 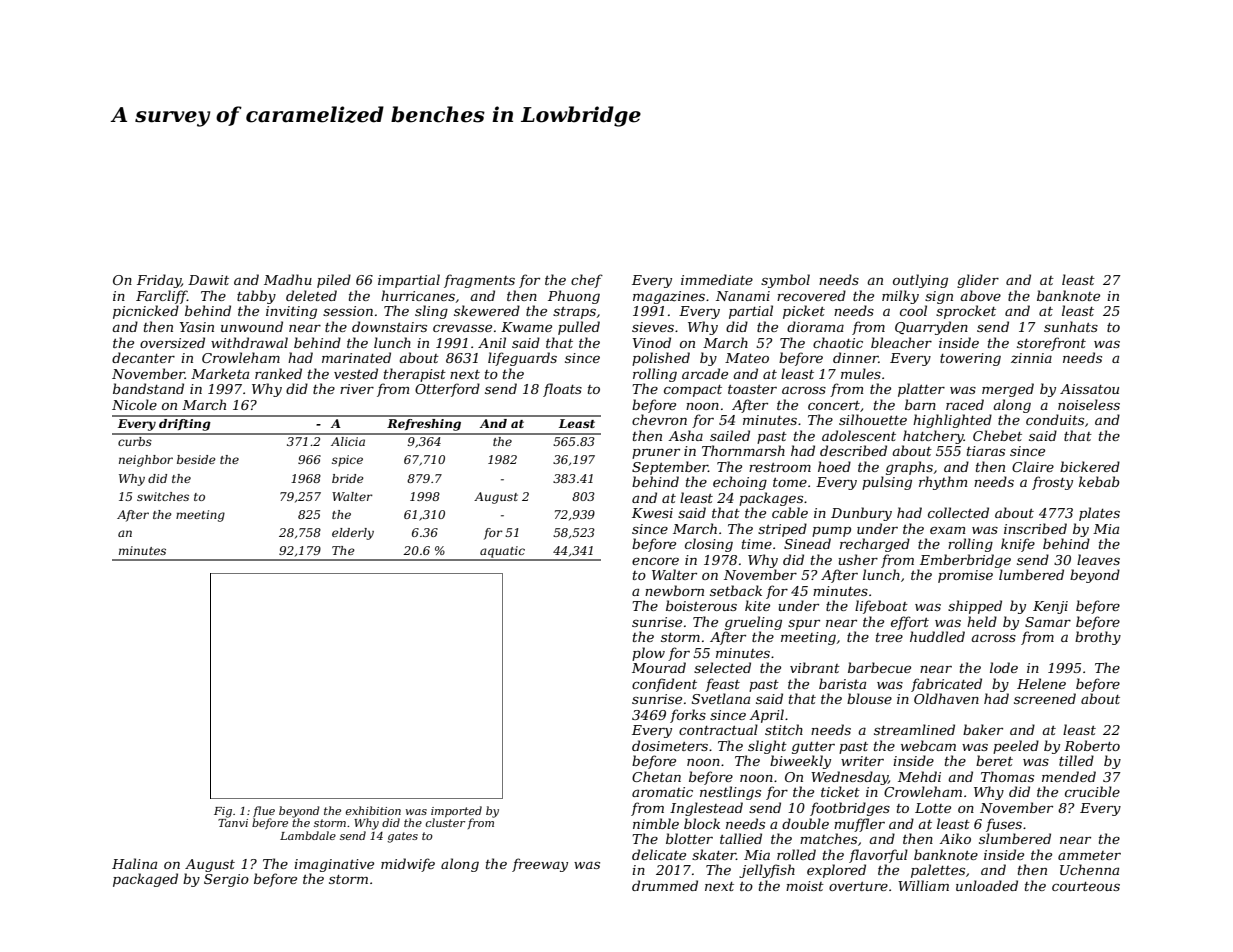 What do you see at coordinates (256, 297) in the screenshot?
I see `tabby` at bounding box center [256, 297].
